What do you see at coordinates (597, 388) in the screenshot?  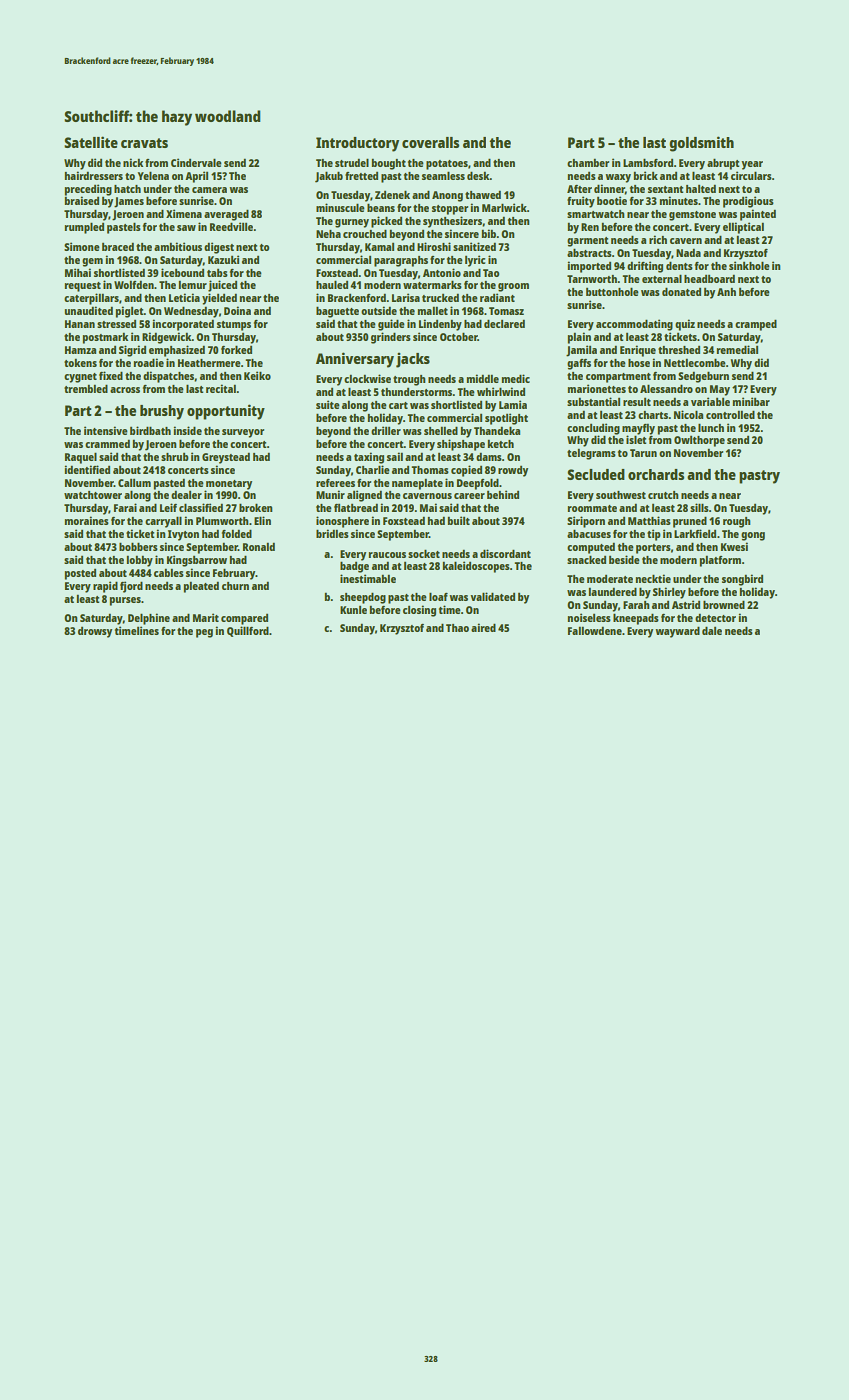 I see `marionettes` at bounding box center [597, 388].
